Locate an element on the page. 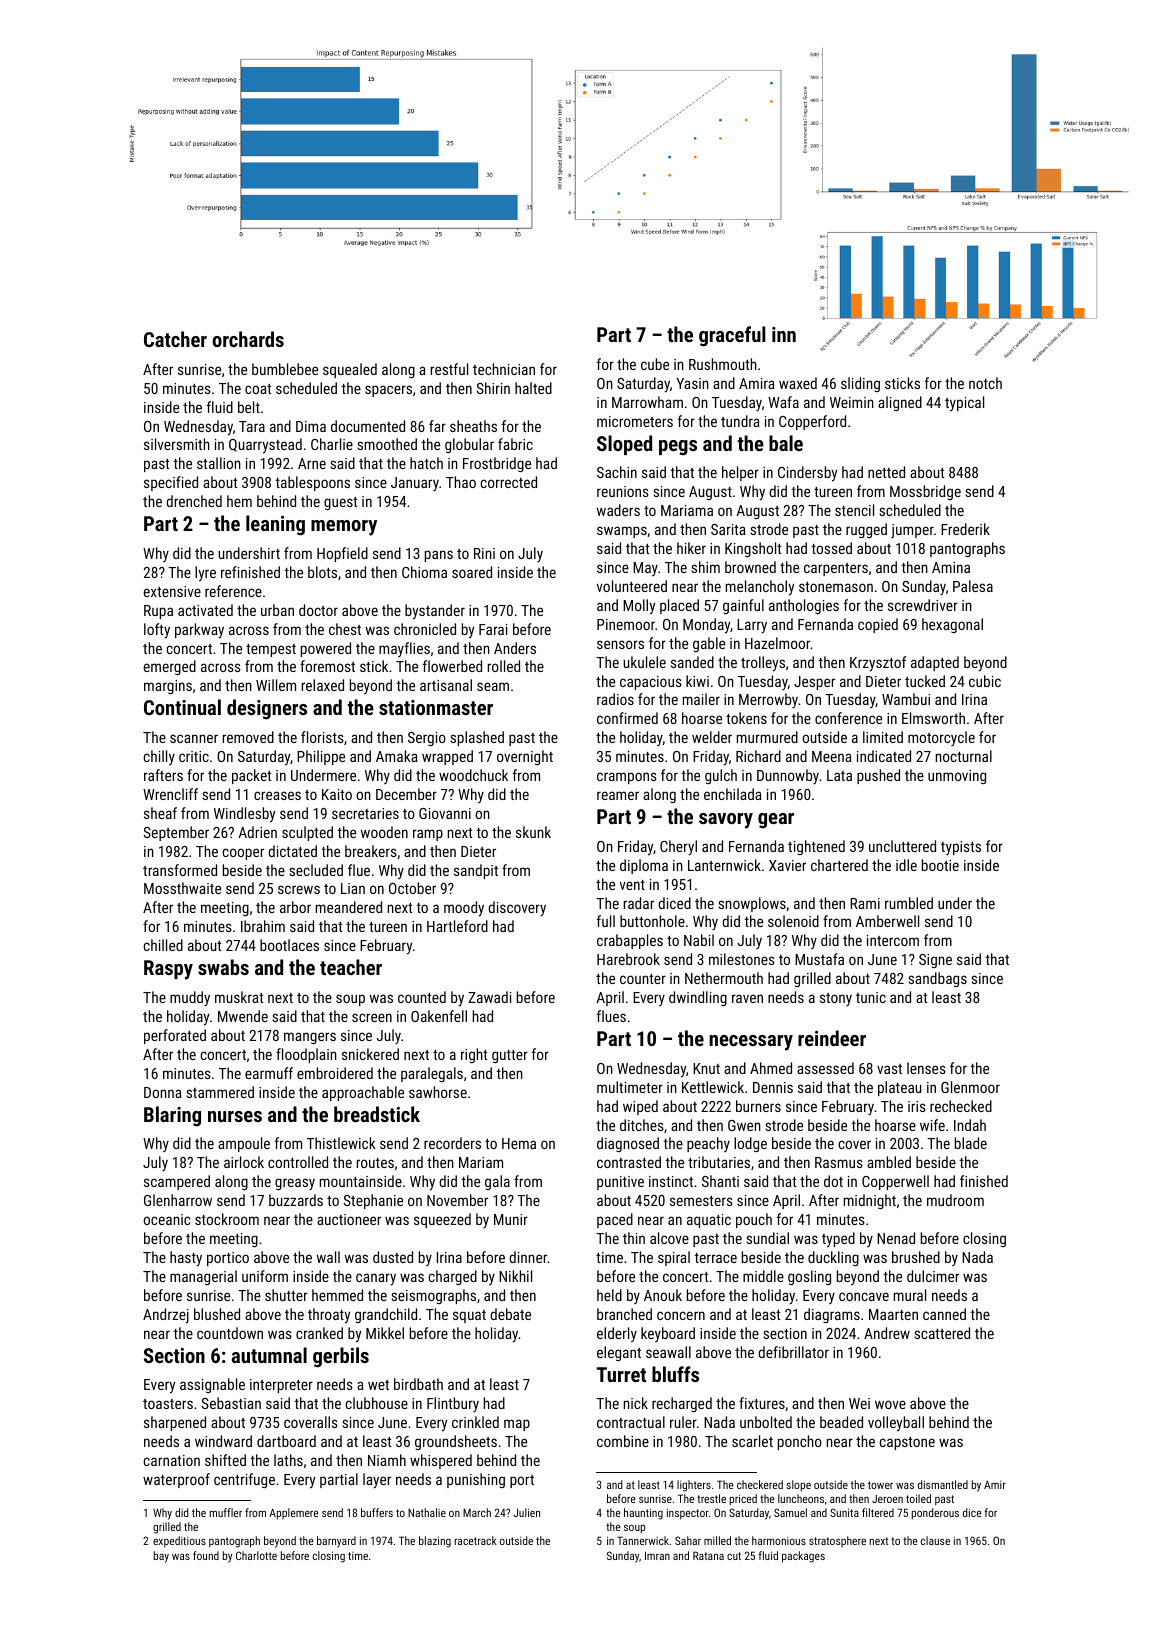 The image size is (1155, 1633). Jeroen is located at coordinates (887, 1499).
